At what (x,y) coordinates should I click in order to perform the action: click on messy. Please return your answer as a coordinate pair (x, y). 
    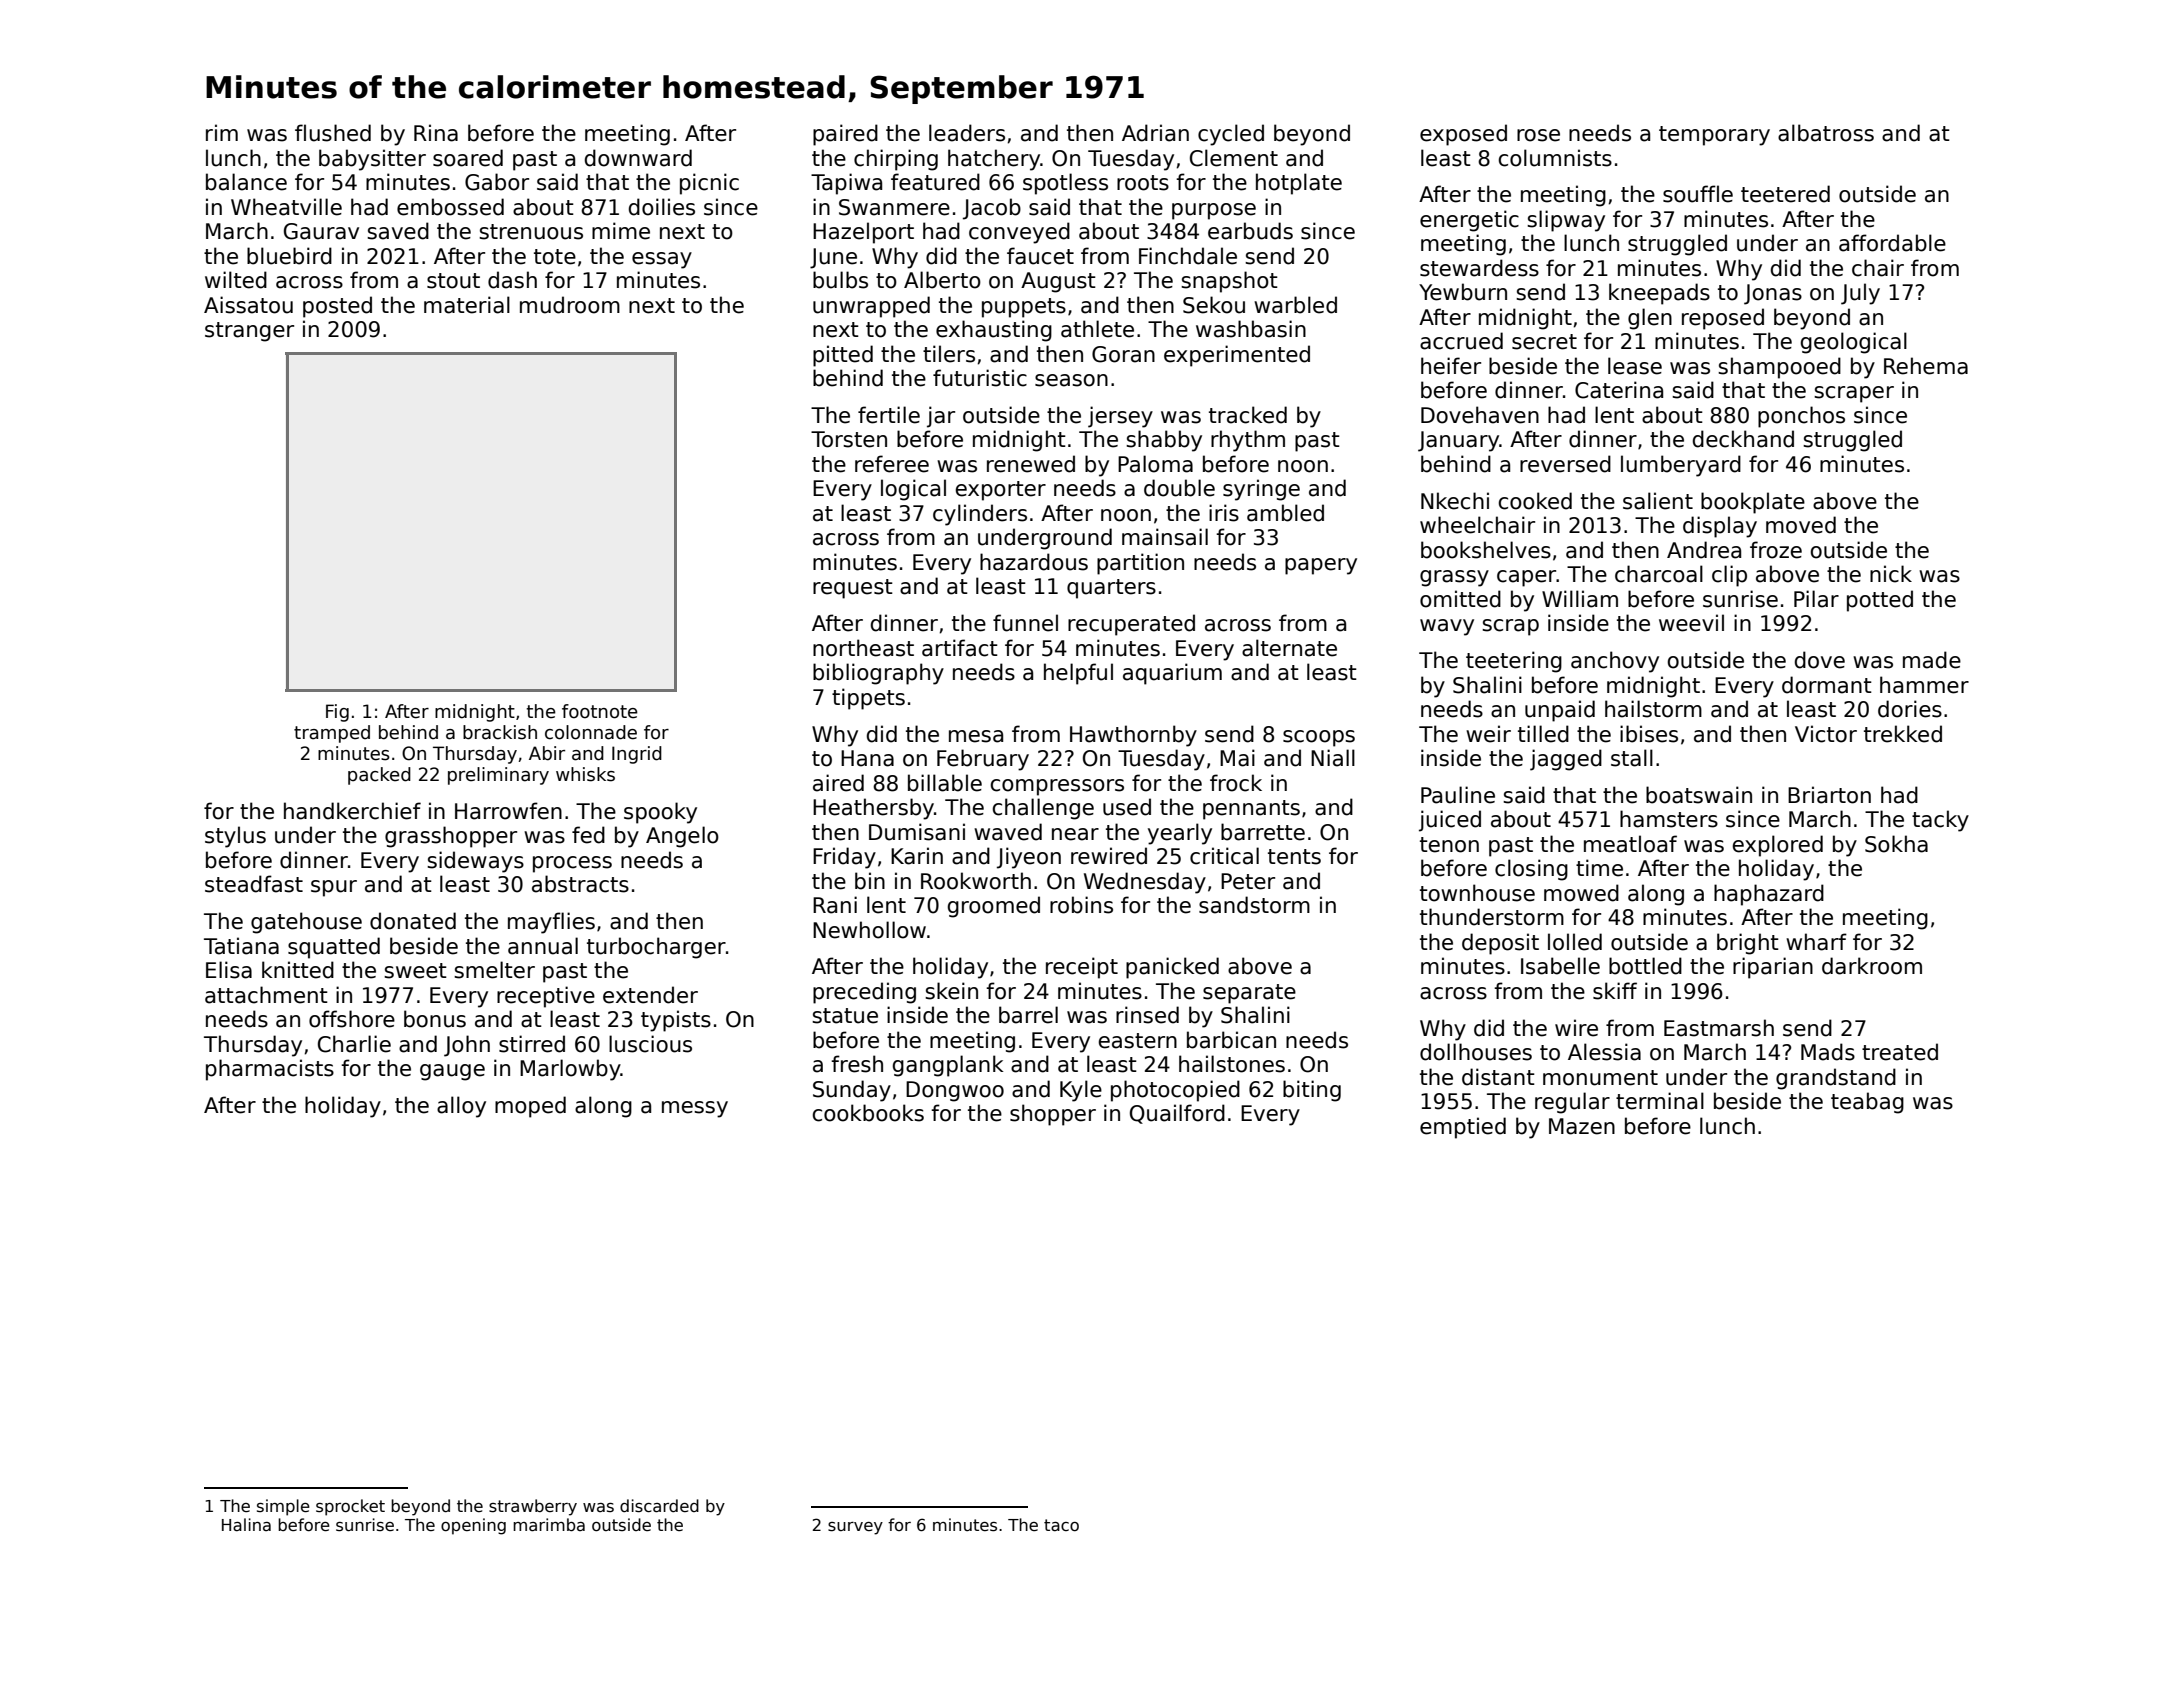
    Looking at the image, I should click on (695, 1109).
